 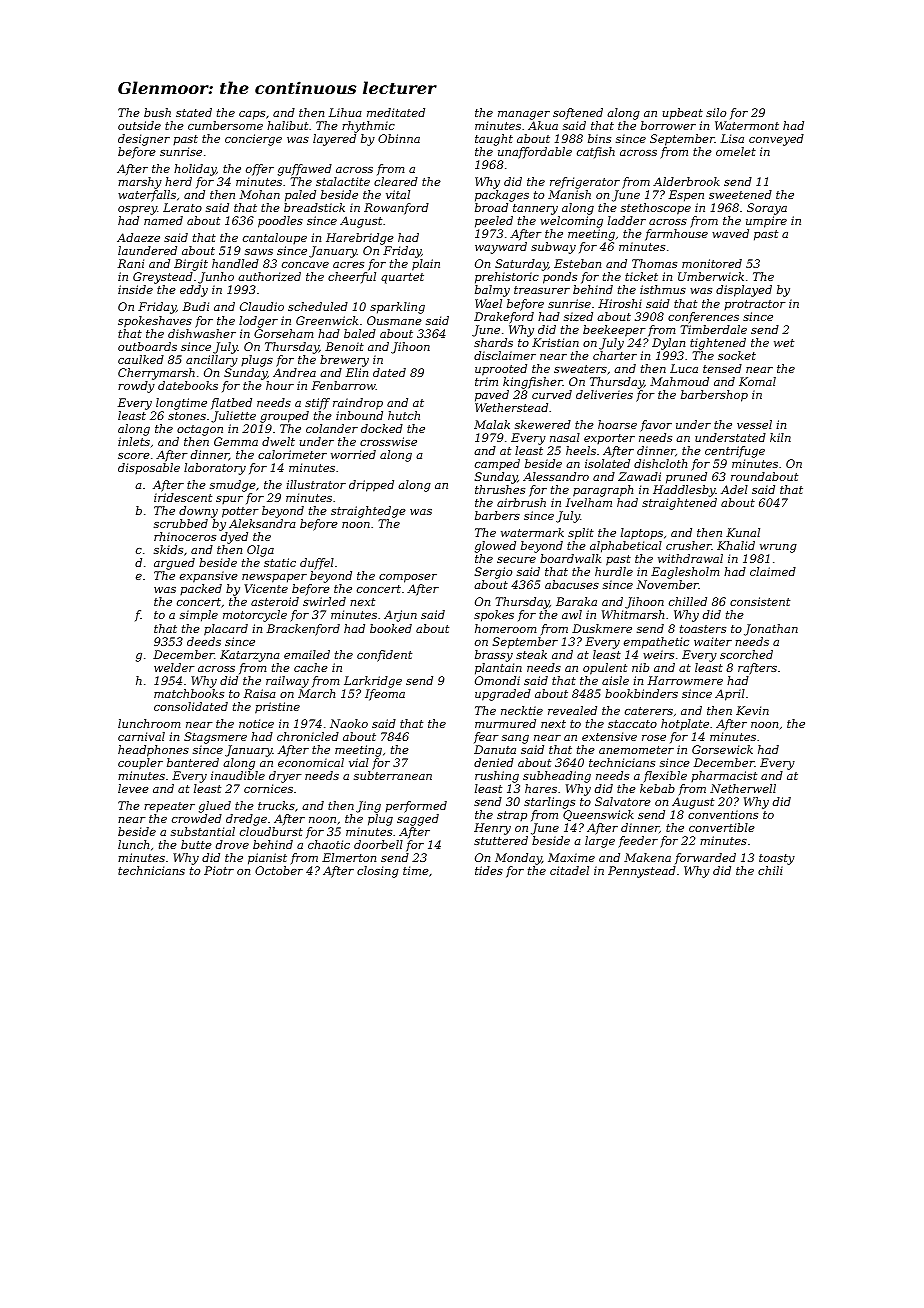 I want to click on silo, so click(x=716, y=112).
